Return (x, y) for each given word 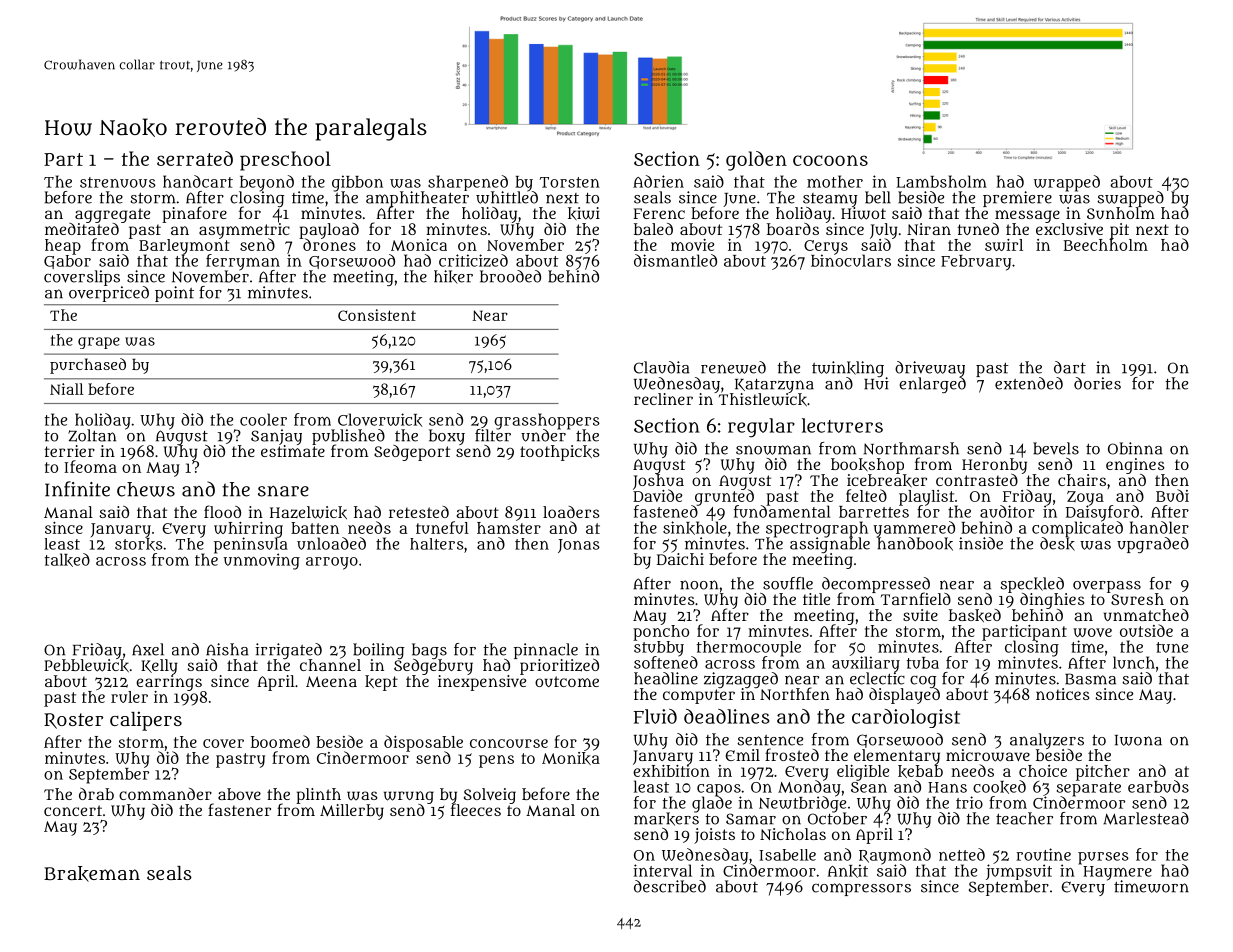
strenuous (118, 182)
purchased (88, 366)
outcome (567, 681)
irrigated (288, 651)
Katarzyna (774, 386)
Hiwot (863, 213)
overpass (1107, 587)
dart (1070, 367)
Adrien (658, 181)
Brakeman (92, 874)
